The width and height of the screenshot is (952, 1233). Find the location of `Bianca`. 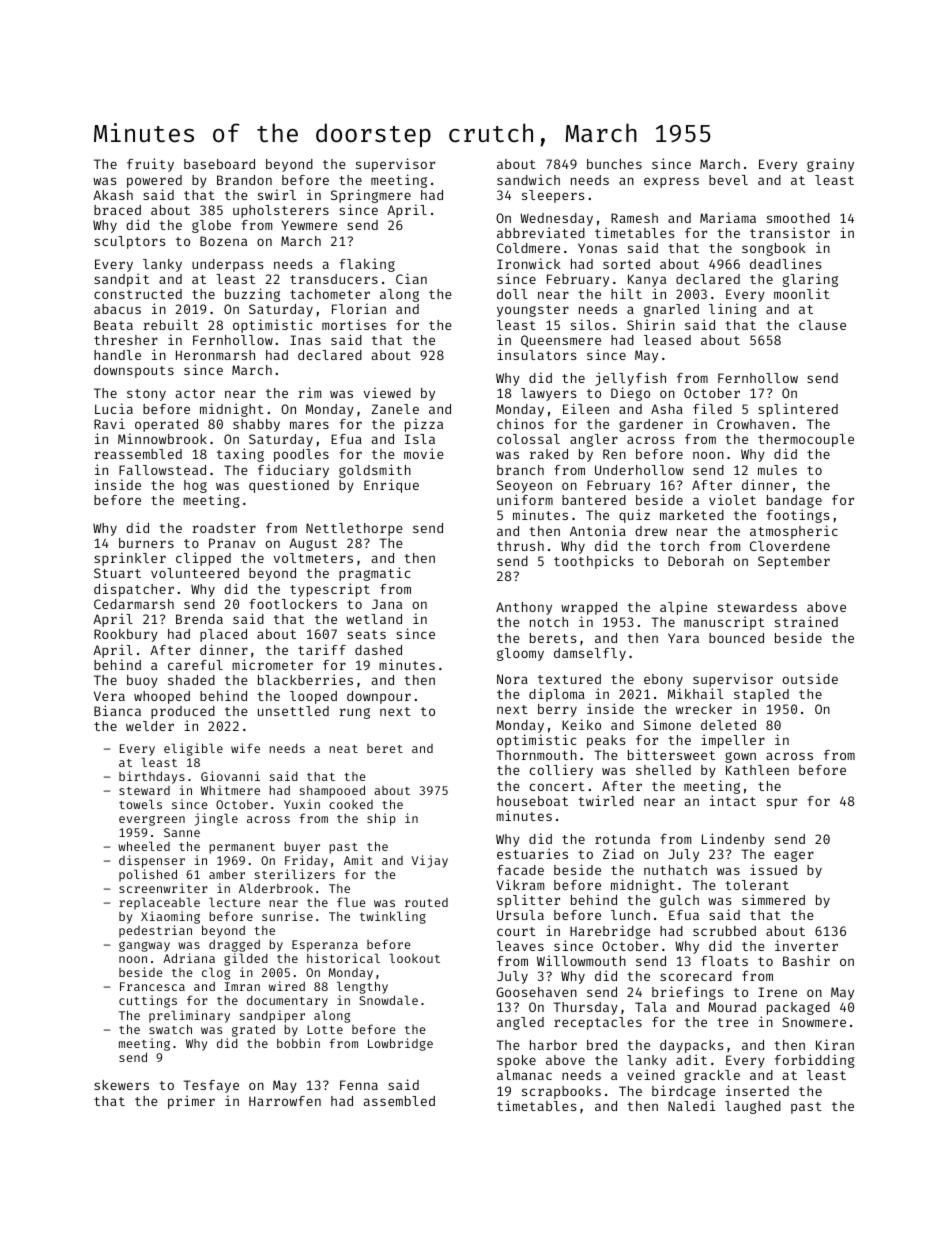

Bianca is located at coordinates (117, 710).
